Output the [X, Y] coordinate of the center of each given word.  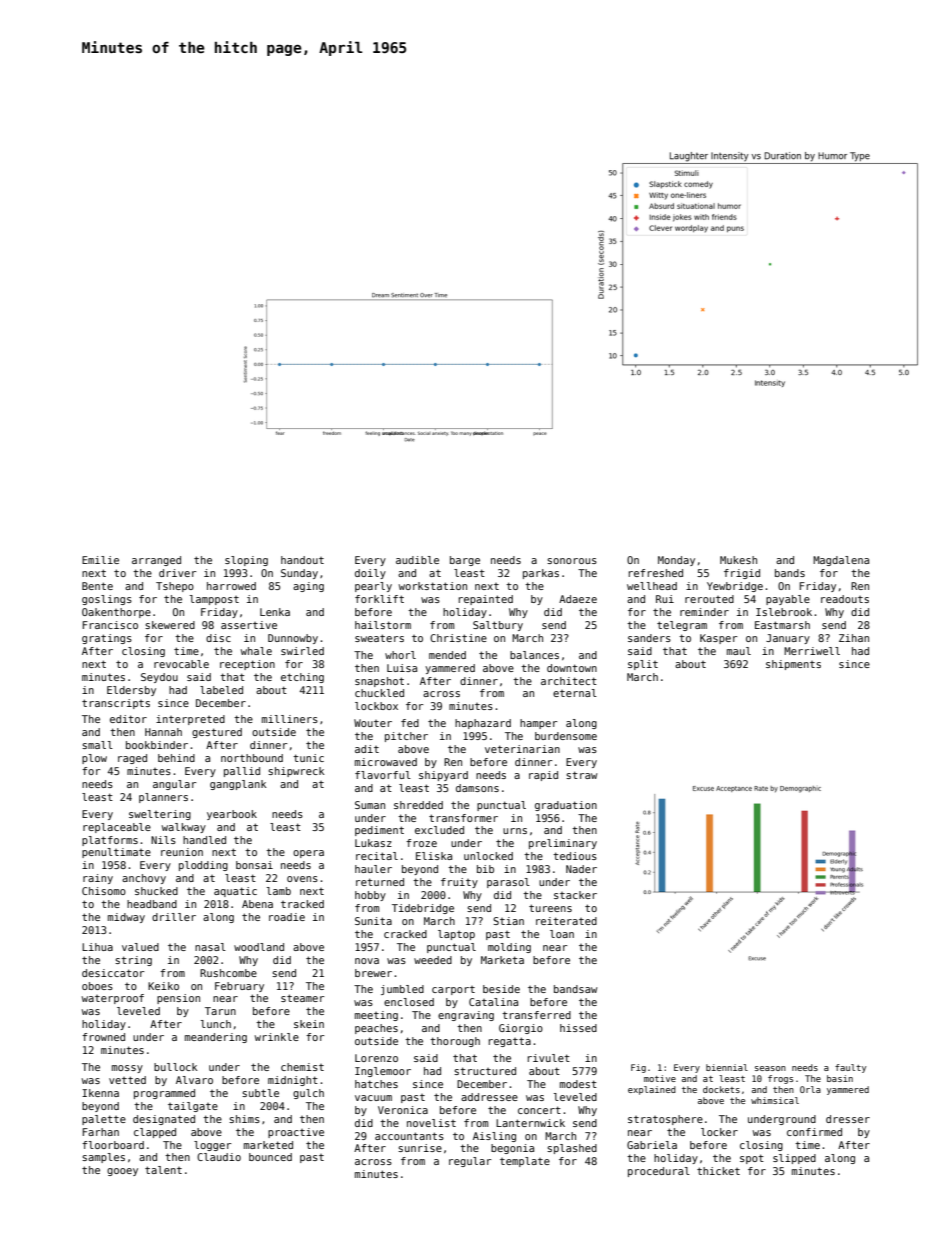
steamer [302, 998]
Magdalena [841, 561]
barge [465, 561]
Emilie [100, 560]
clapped [155, 1133]
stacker [575, 895]
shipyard [443, 776]
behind [176, 758]
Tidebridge [423, 909]
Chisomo [104, 891]
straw [581, 775]
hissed [578, 1028]
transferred [536, 1015]
